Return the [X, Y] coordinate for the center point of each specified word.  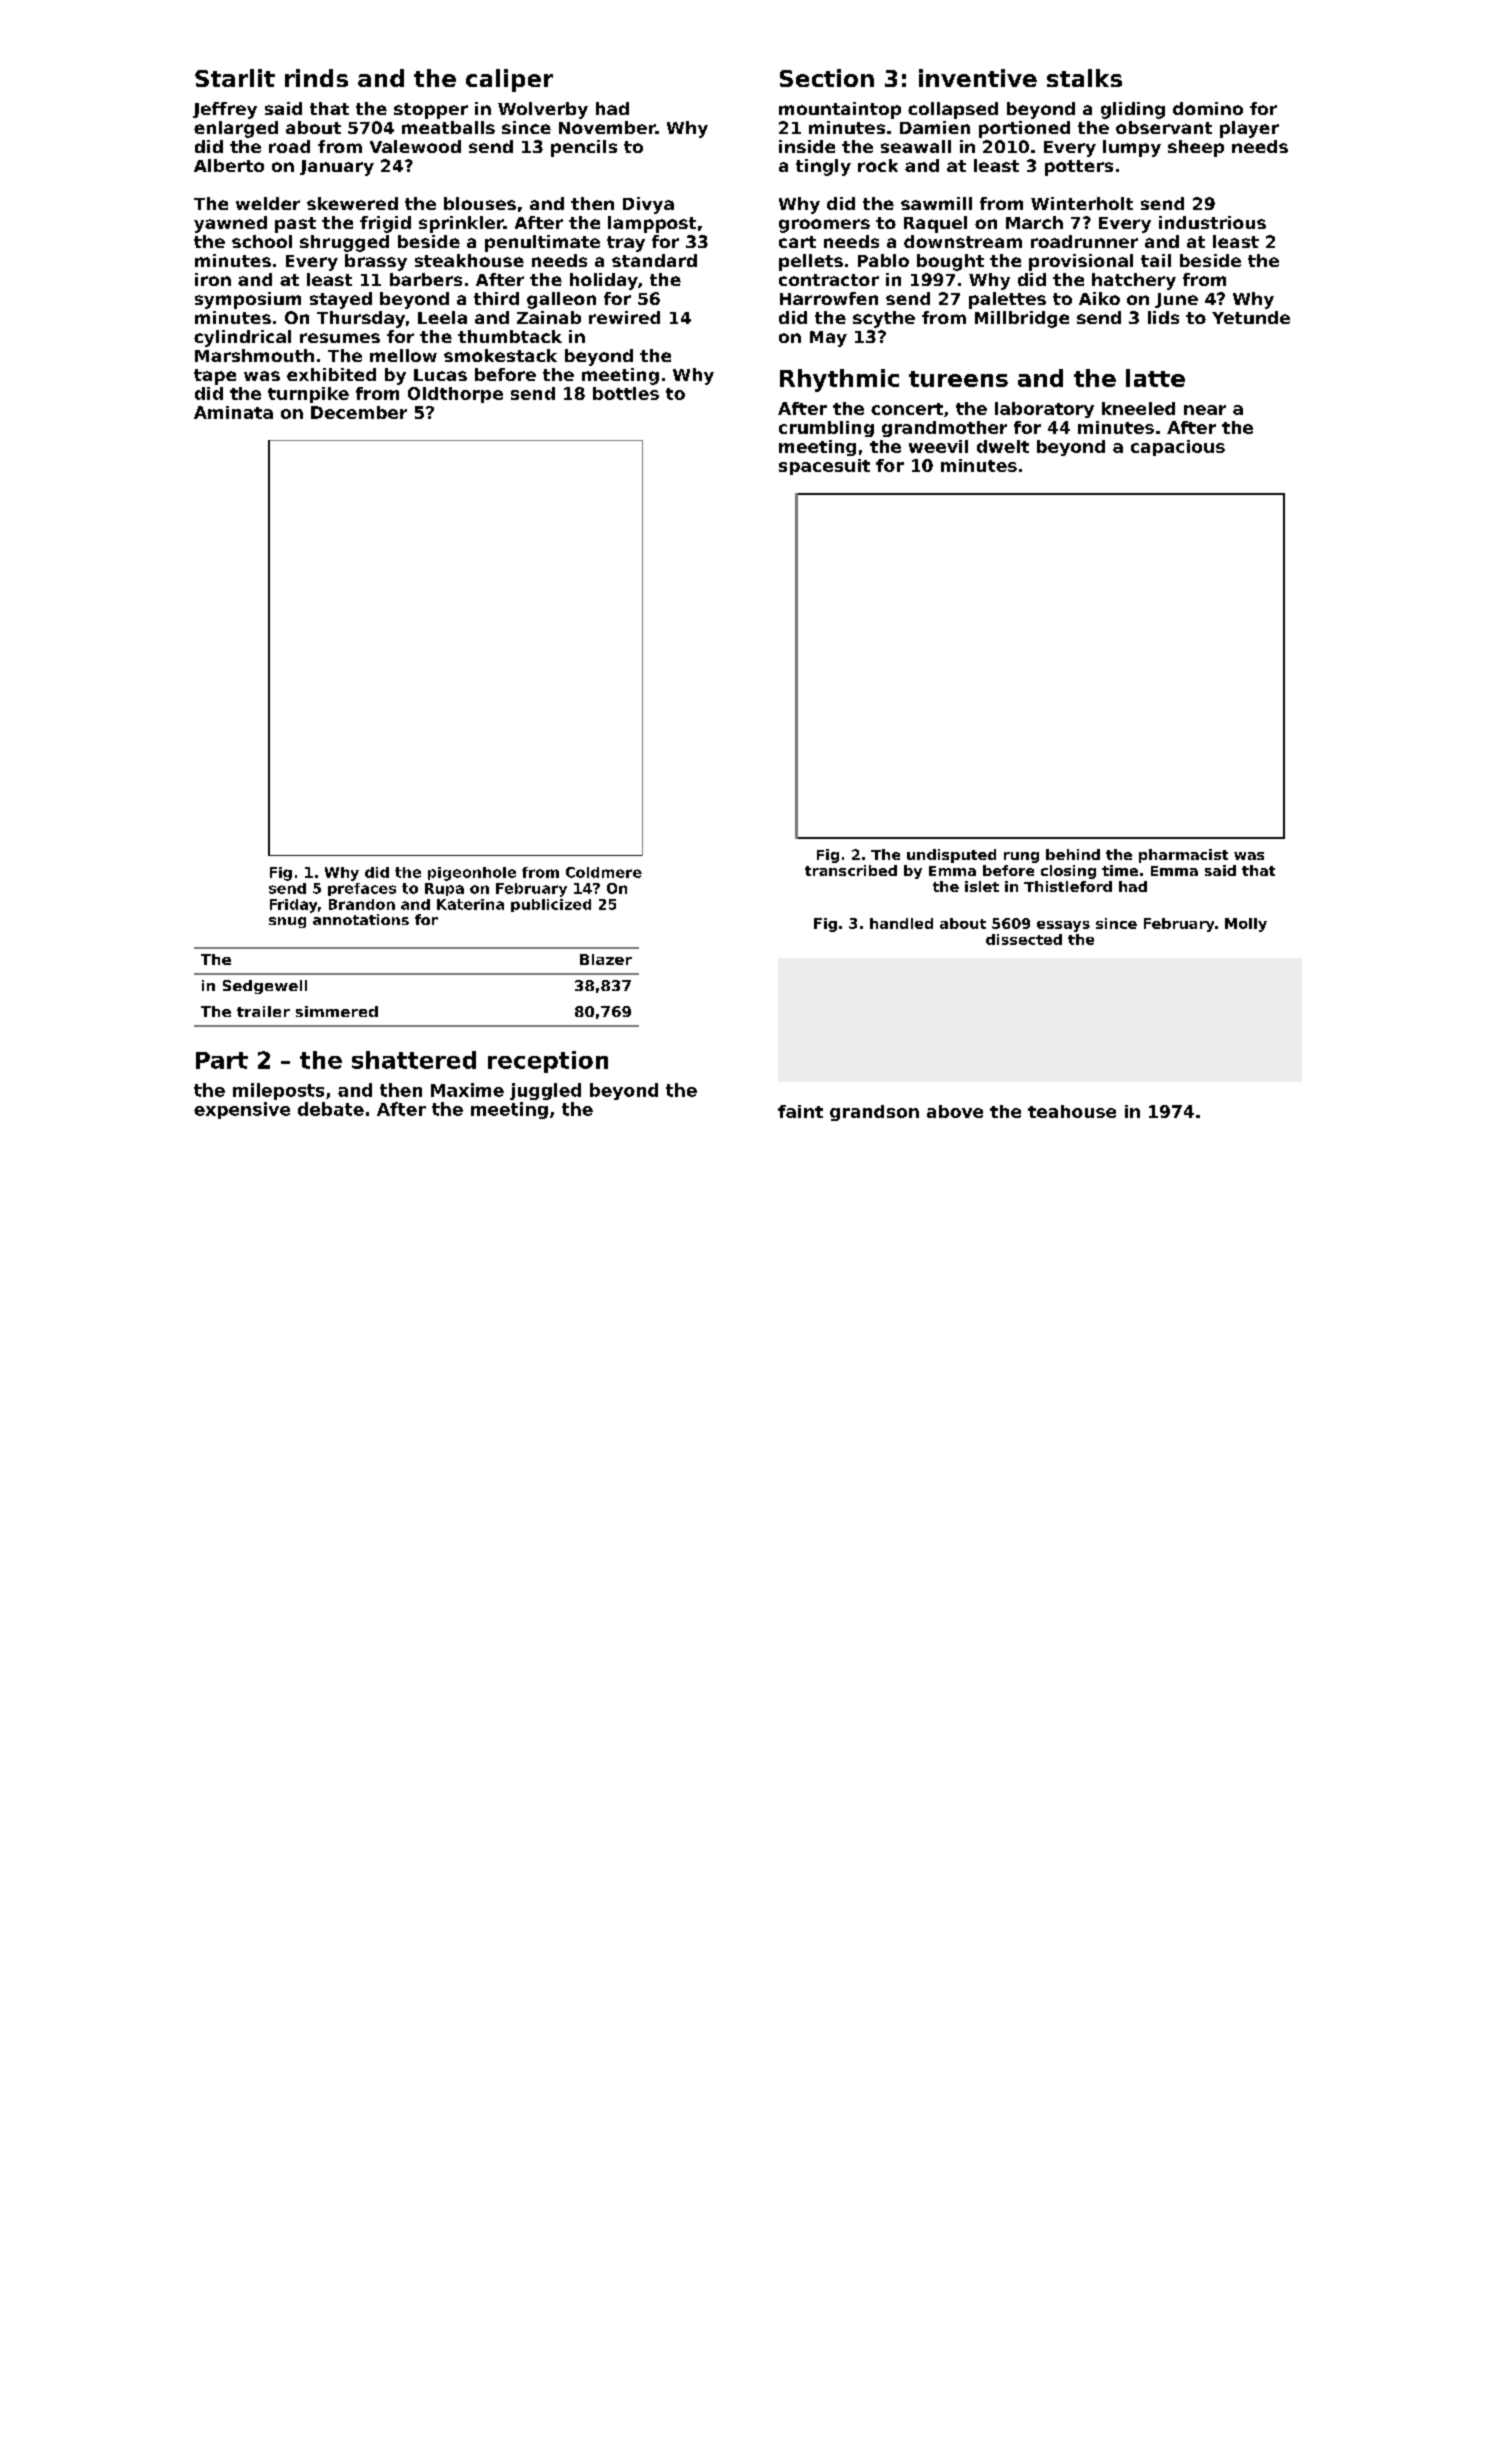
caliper [509, 80]
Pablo [883, 260]
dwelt [1003, 446]
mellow [403, 355]
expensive [242, 1110]
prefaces [362, 889]
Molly [1246, 925]
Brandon [362, 904]
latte [1155, 378]
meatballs [448, 127]
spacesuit [824, 467]
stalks [1084, 78]
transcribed [851, 870]
